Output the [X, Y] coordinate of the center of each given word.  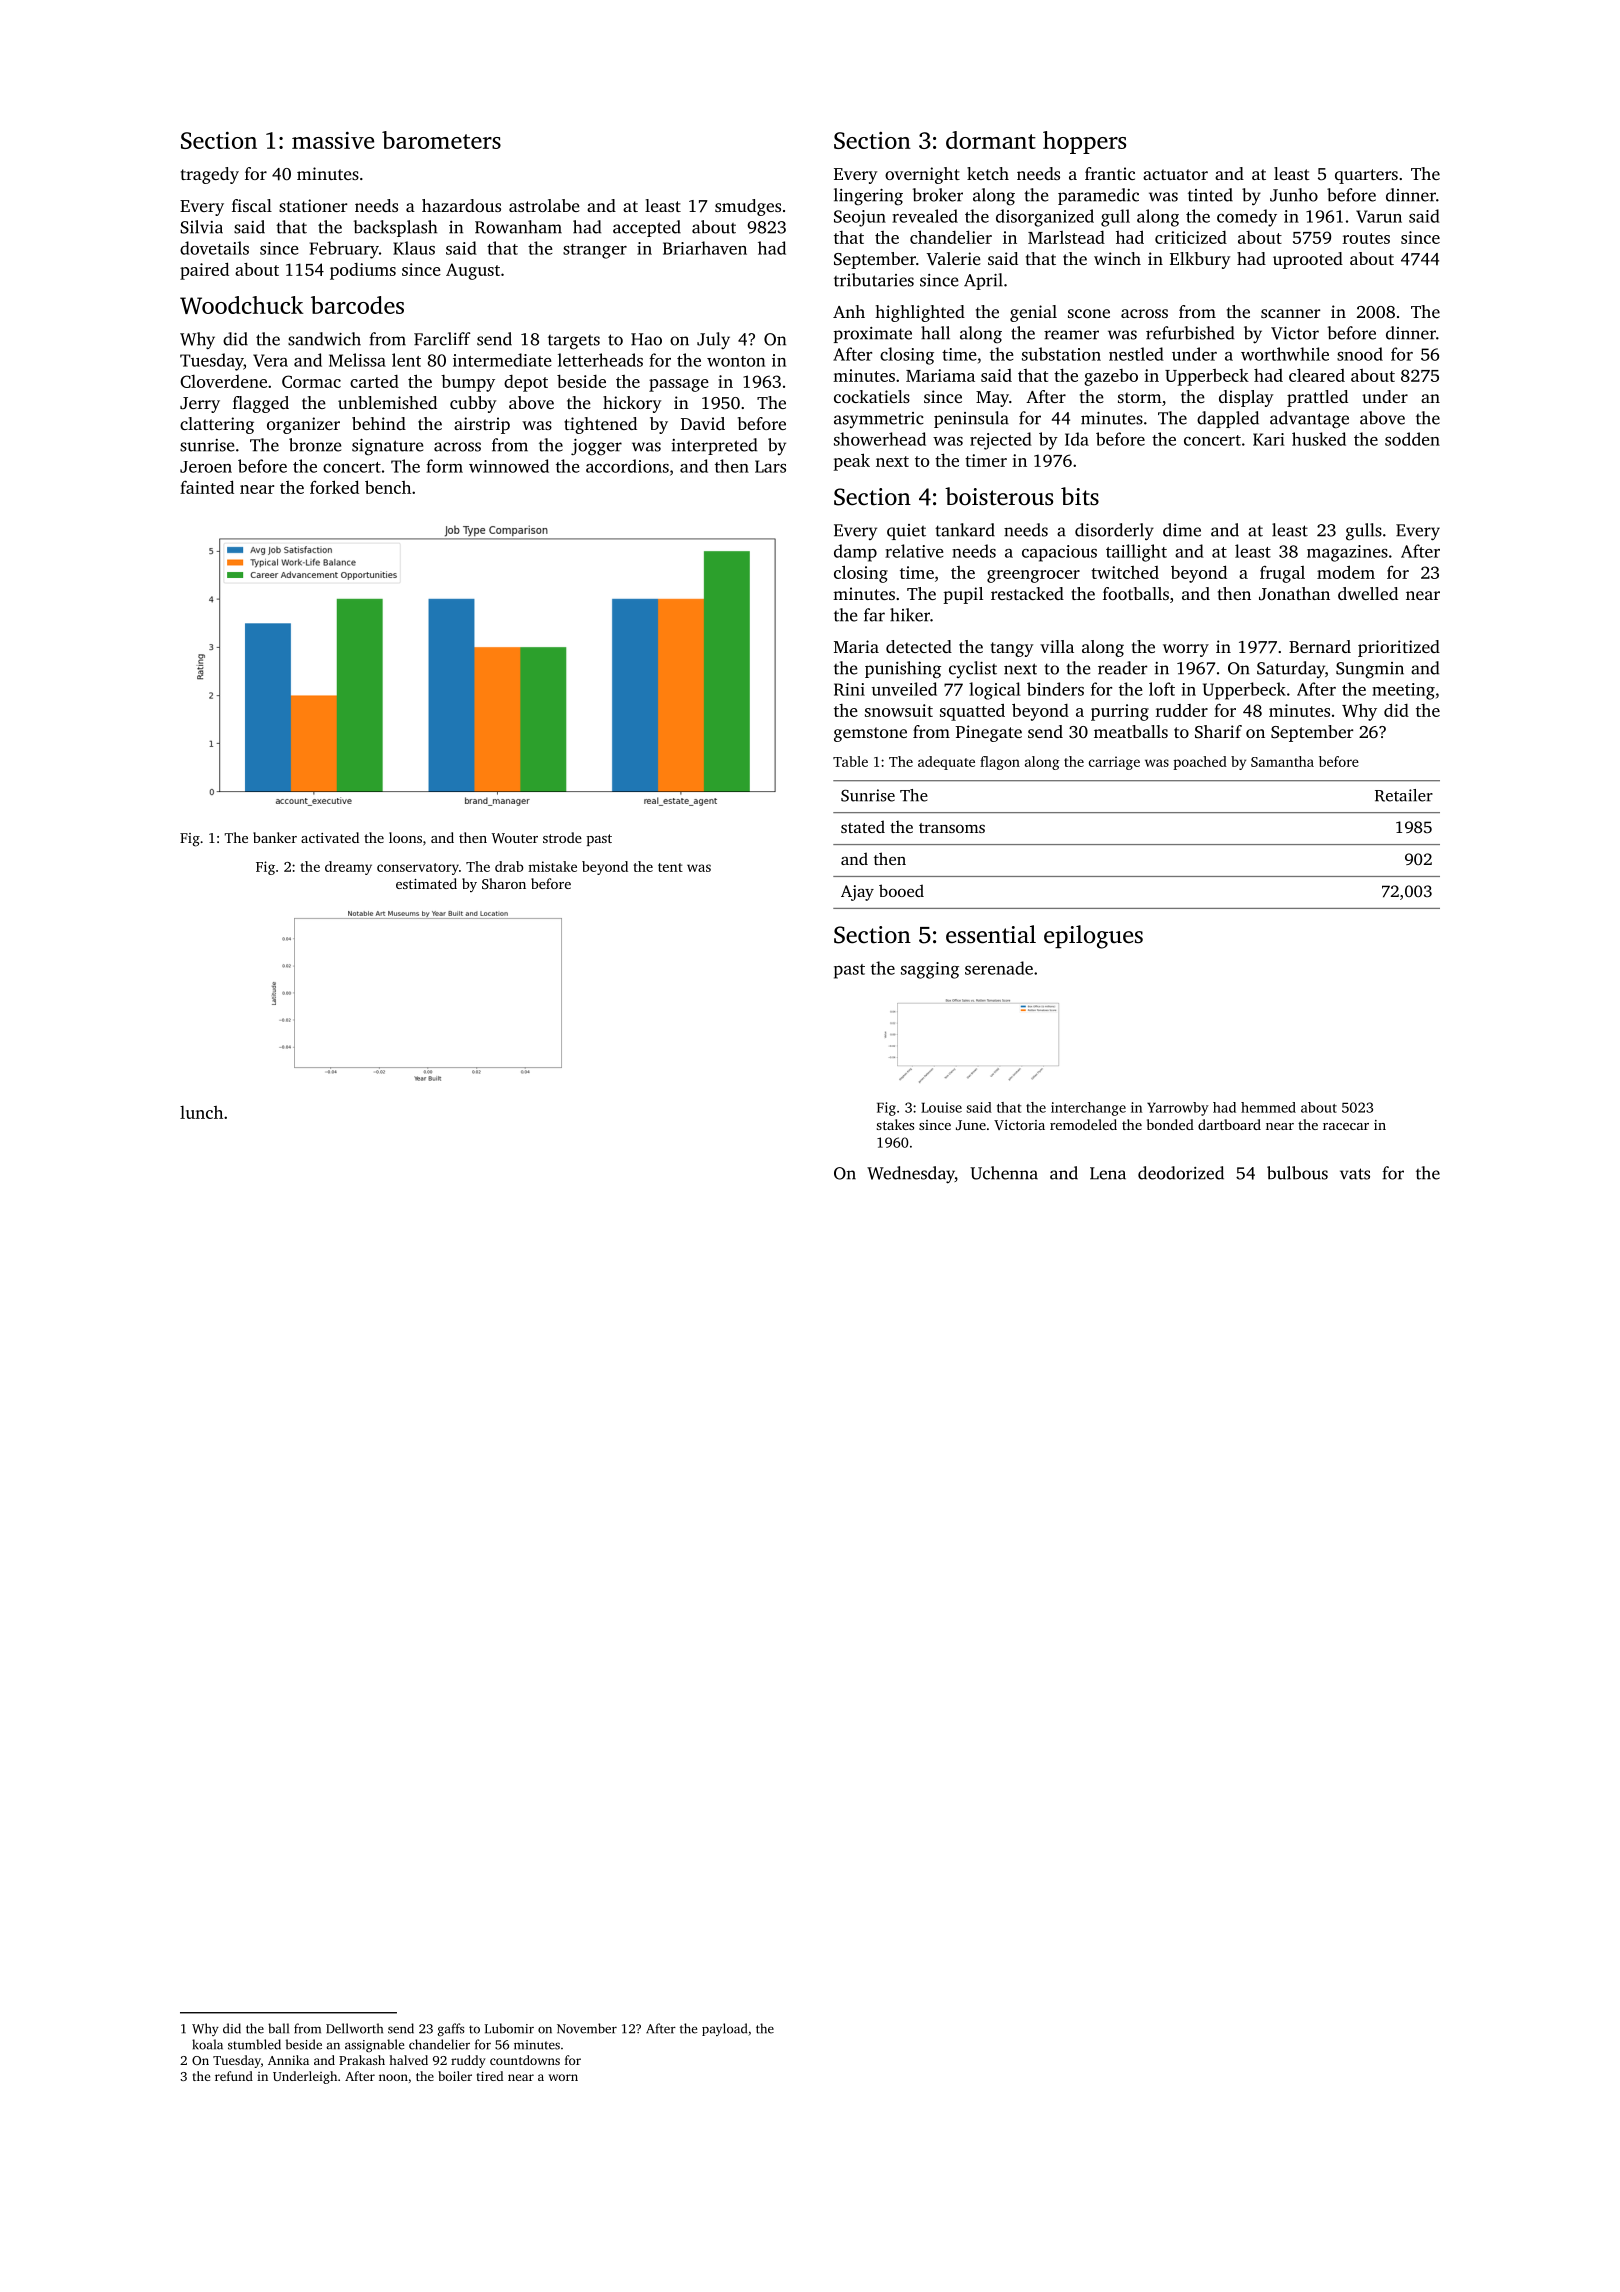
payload [724, 2029]
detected [919, 646]
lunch [201, 1112]
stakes [895, 1124]
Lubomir [509, 2028]
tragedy [210, 175]
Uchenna [1004, 1173]
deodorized [1181, 1173]
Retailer [1404, 795]
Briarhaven [705, 248]
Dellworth [354, 2028]
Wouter [515, 838]
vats [1355, 1174]
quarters [1366, 176]
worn [563, 2077]
